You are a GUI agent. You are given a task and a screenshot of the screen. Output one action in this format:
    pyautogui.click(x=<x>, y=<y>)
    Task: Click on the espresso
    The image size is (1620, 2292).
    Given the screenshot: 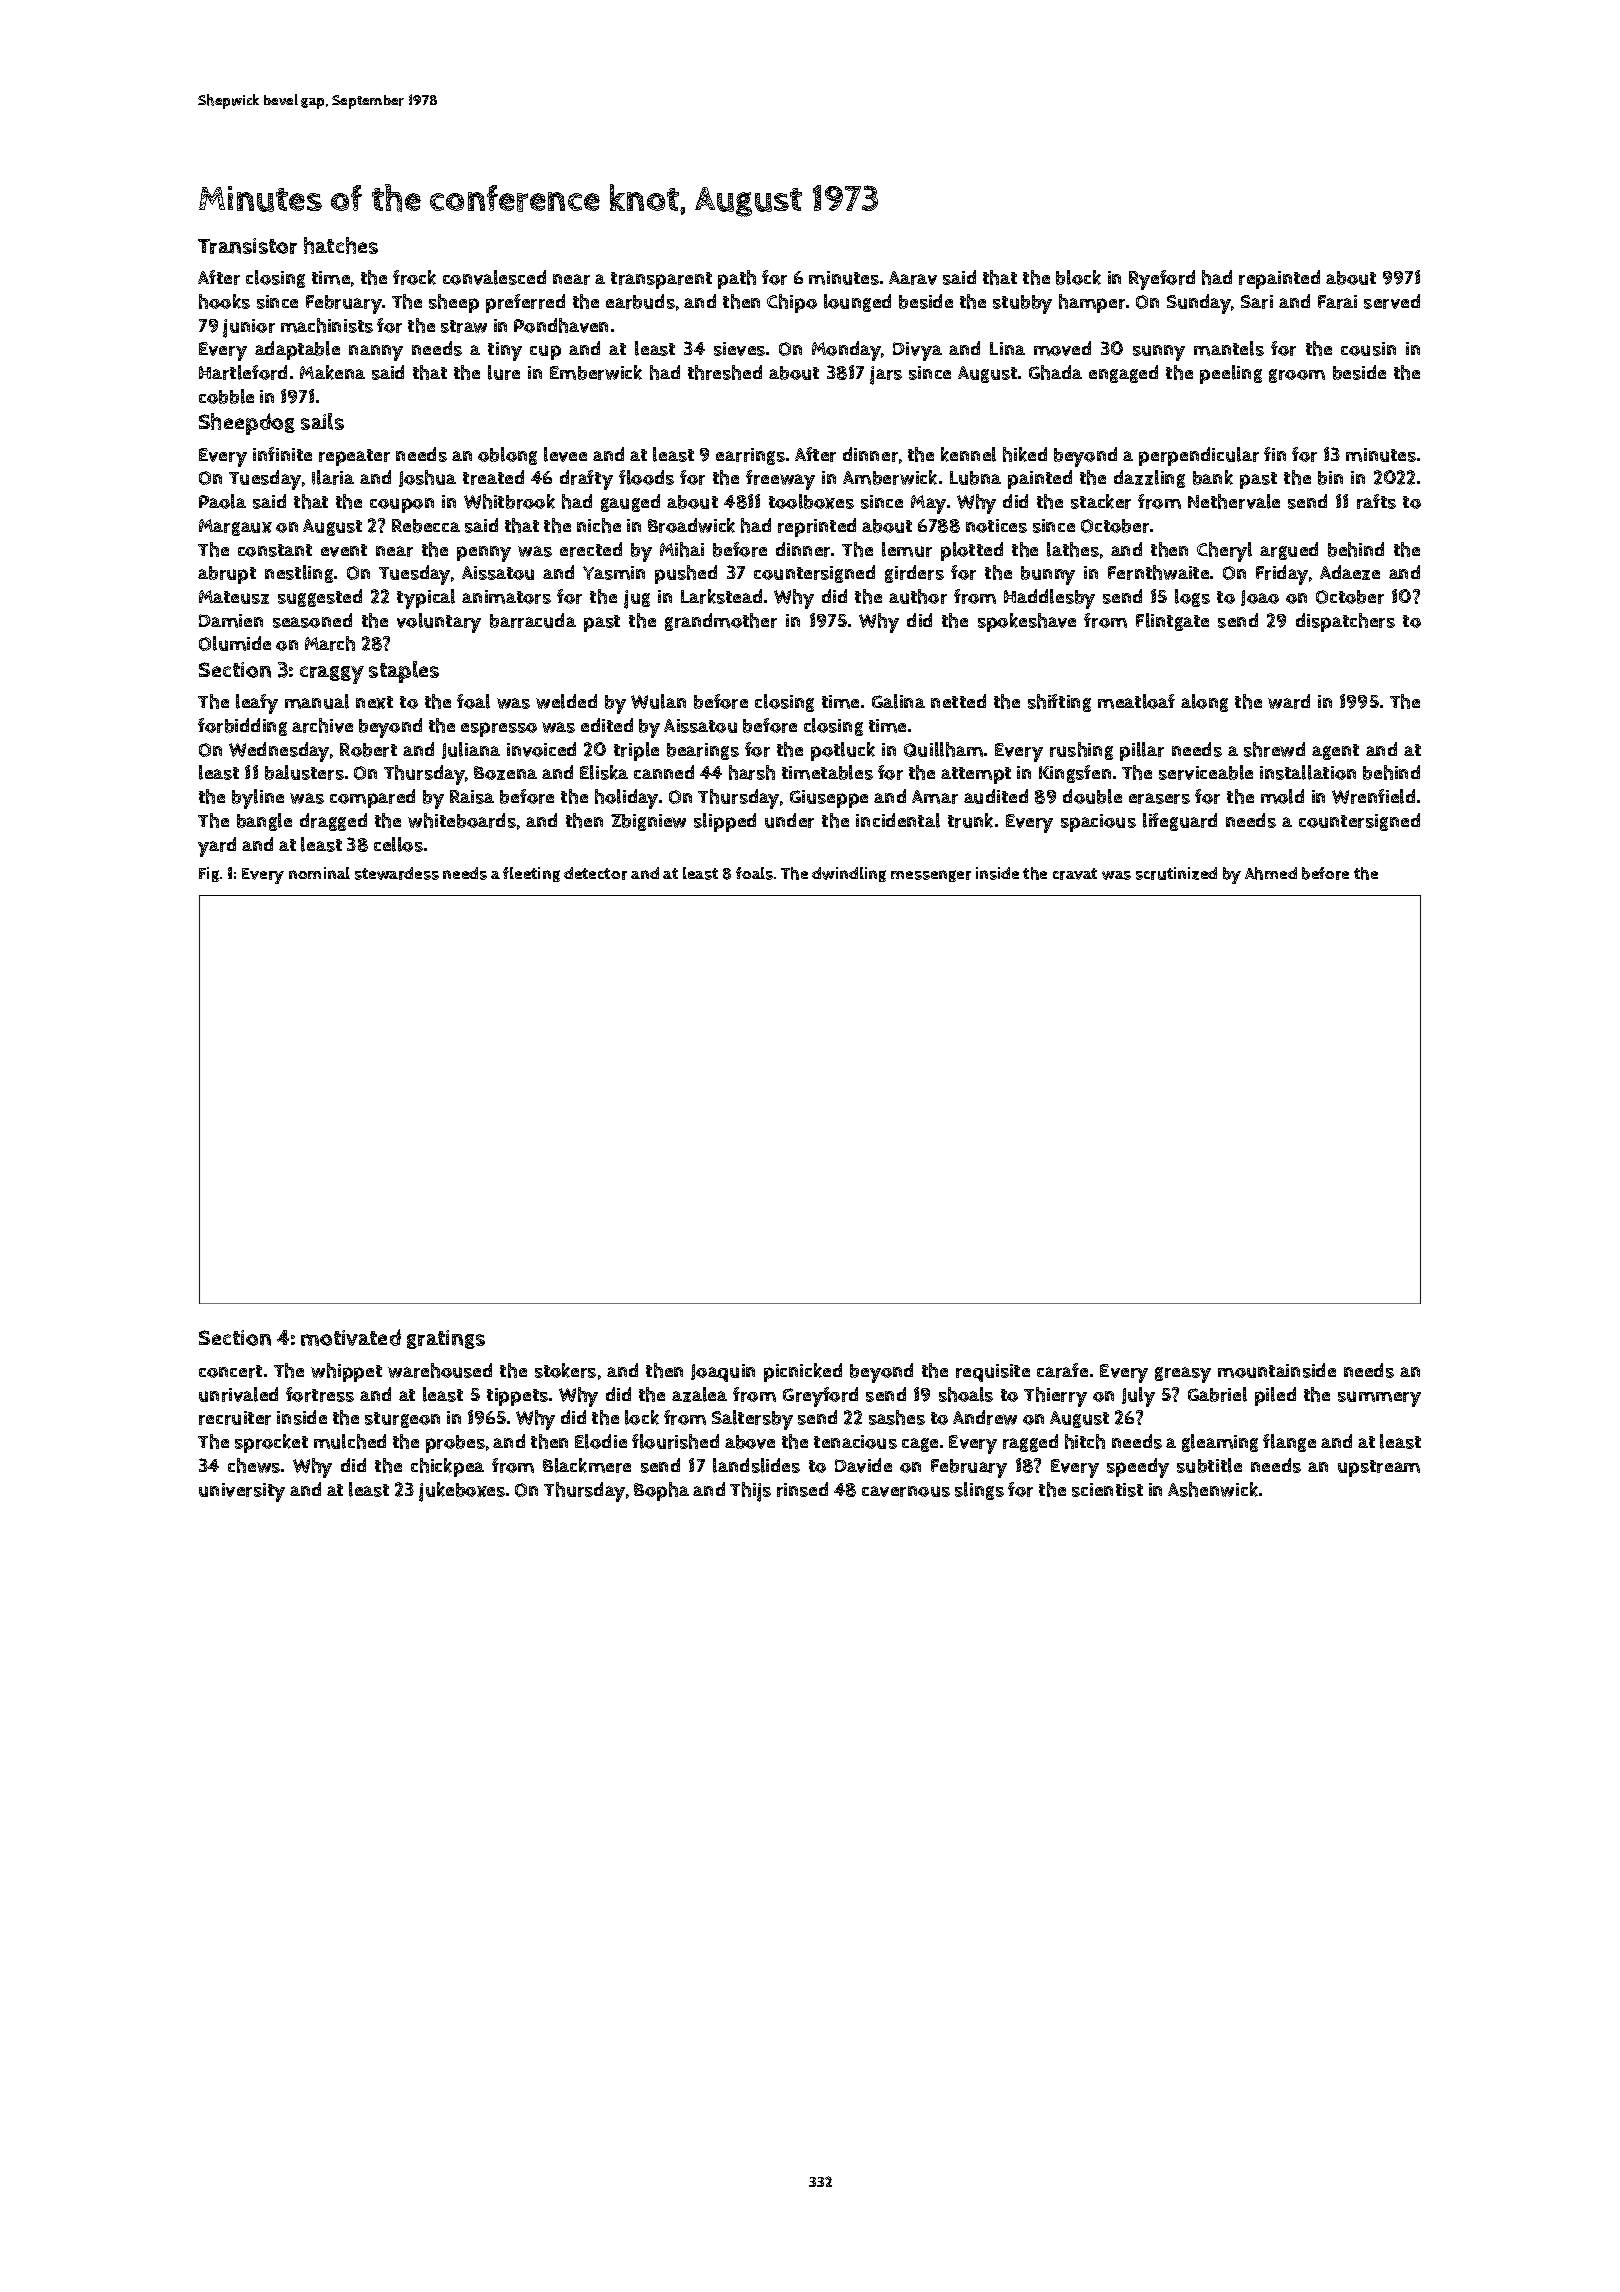 What is the action you would take?
    pyautogui.click(x=499, y=729)
